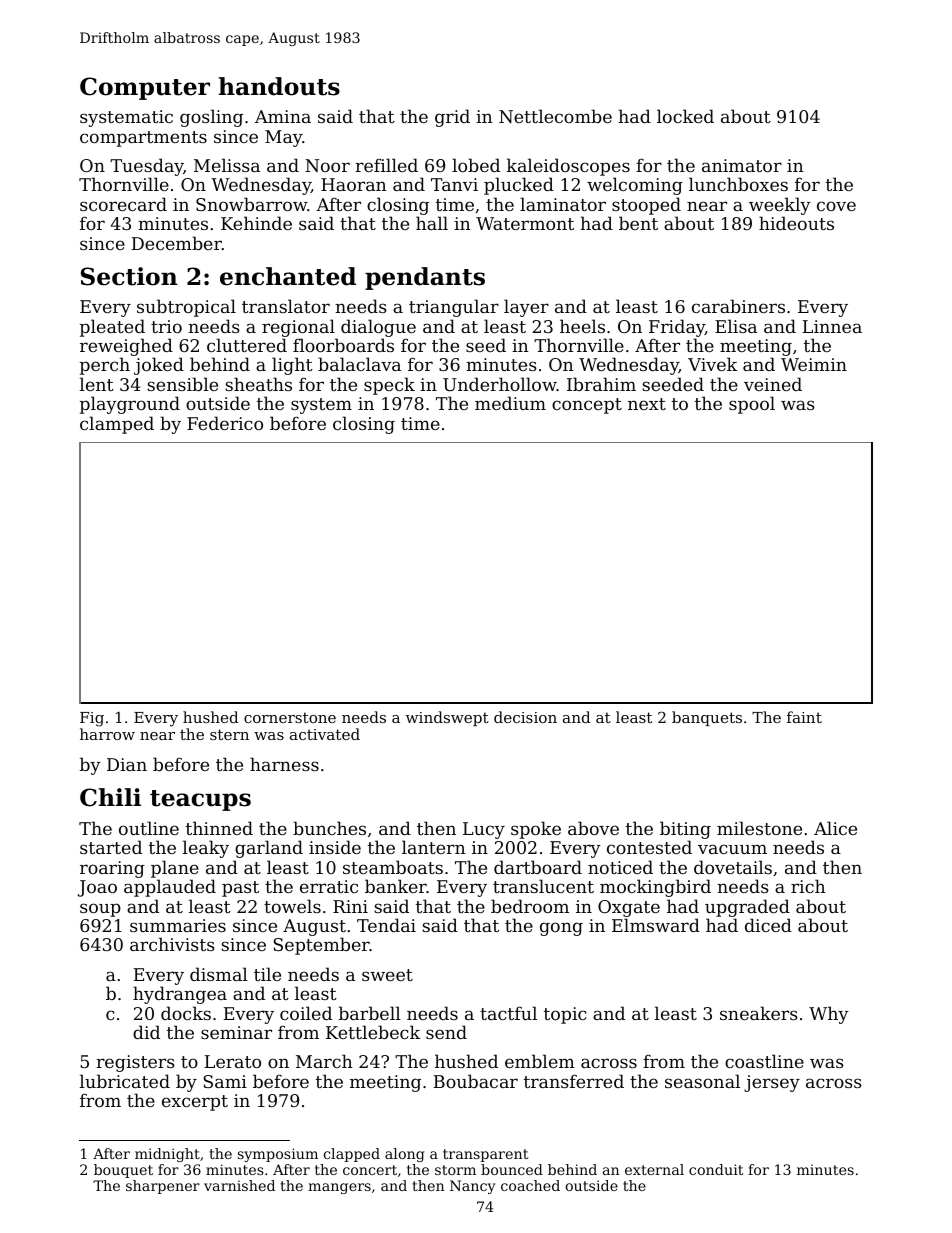 This screenshot has width=952, height=1233. Describe the element at coordinates (176, 243) in the screenshot. I see `December` at that location.
